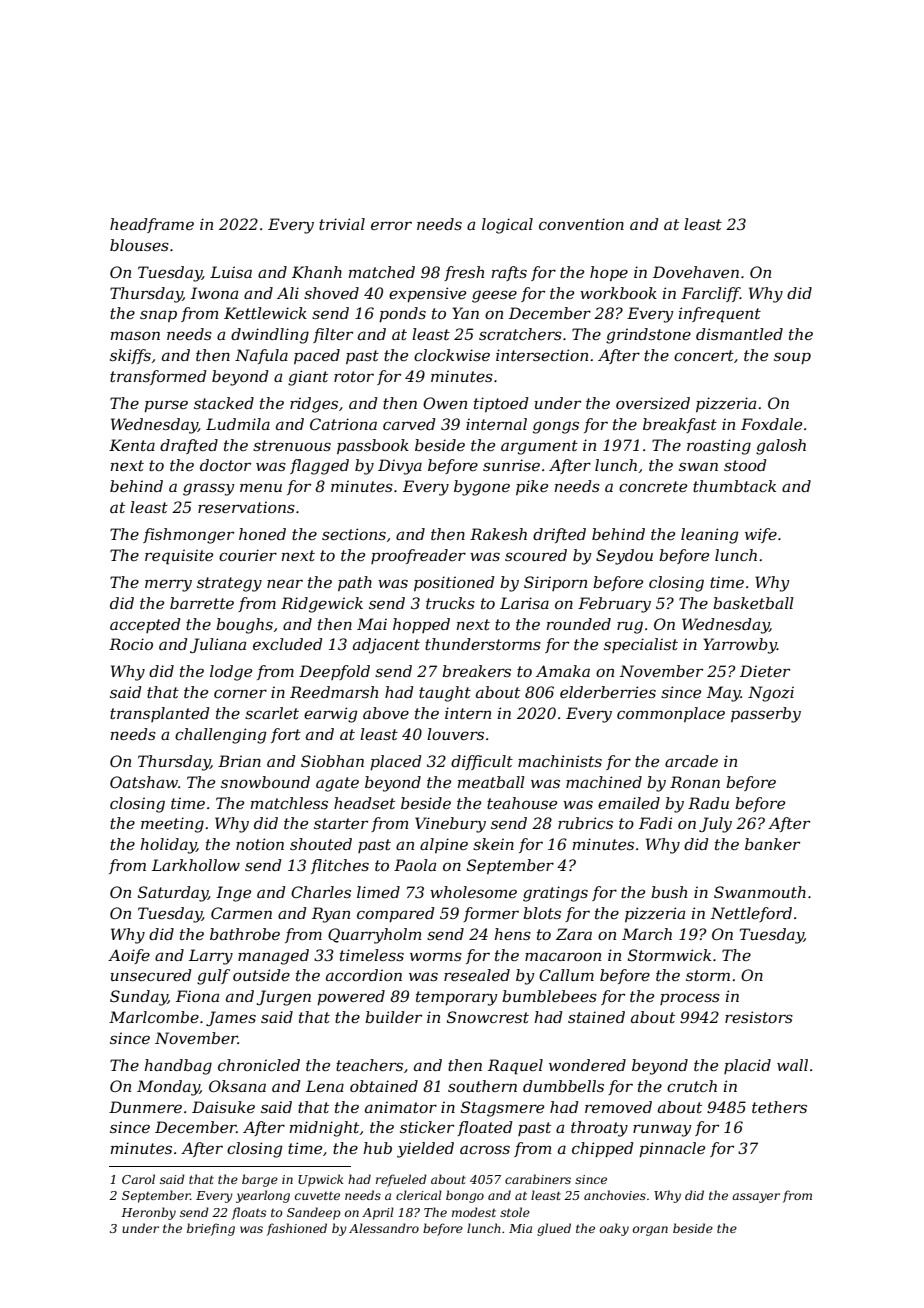 The image size is (924, 1308). What do you see at coordinates (168, 1088) in the screenshot?
I see `Monday` at bounding box center [168, 1088].
